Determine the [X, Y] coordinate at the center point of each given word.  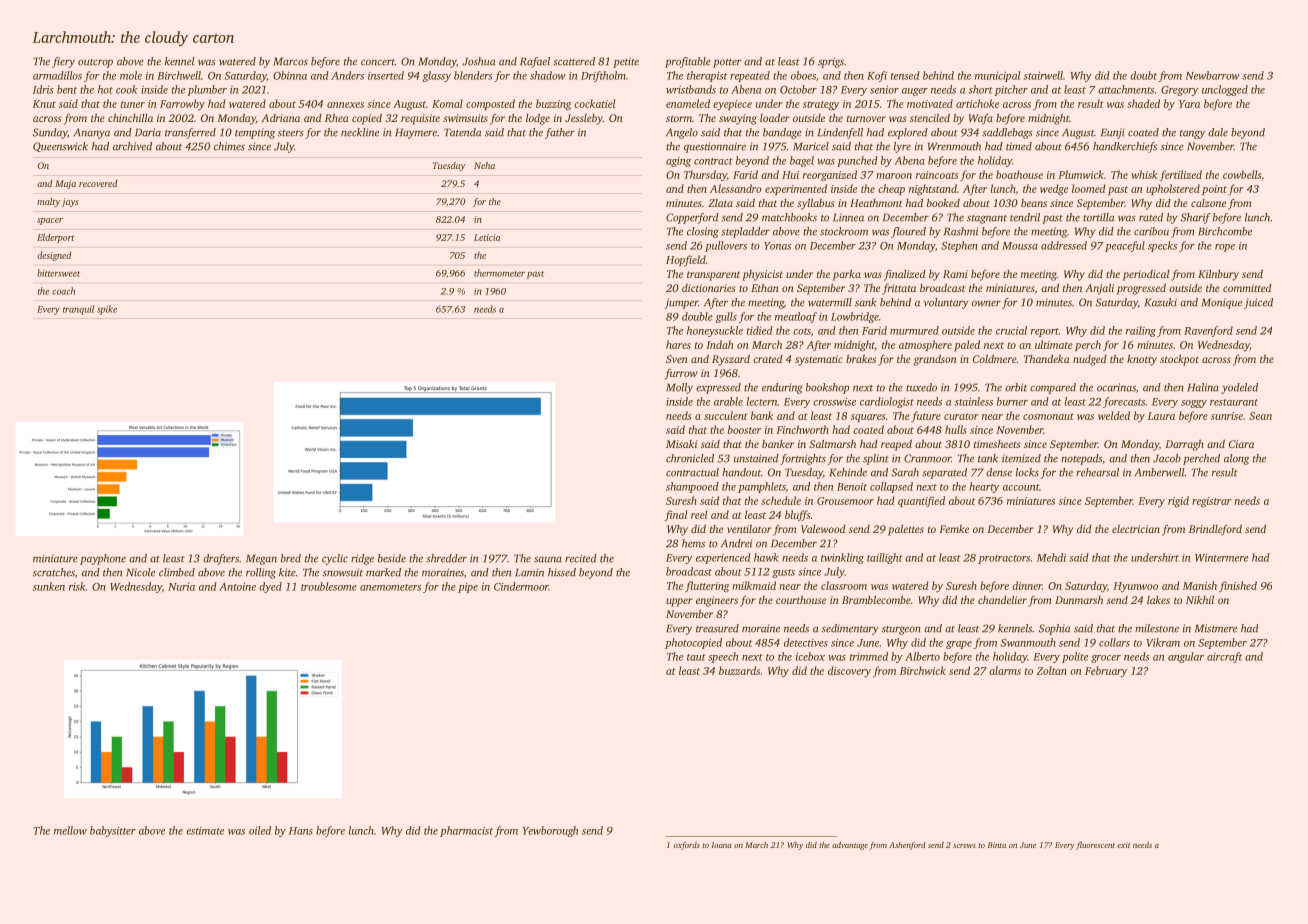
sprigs [831, 62]
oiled [260, 830]
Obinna [290, 75]
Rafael [535, 62]
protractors [1004, 559]
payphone [103, 559]
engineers [717, 601]
